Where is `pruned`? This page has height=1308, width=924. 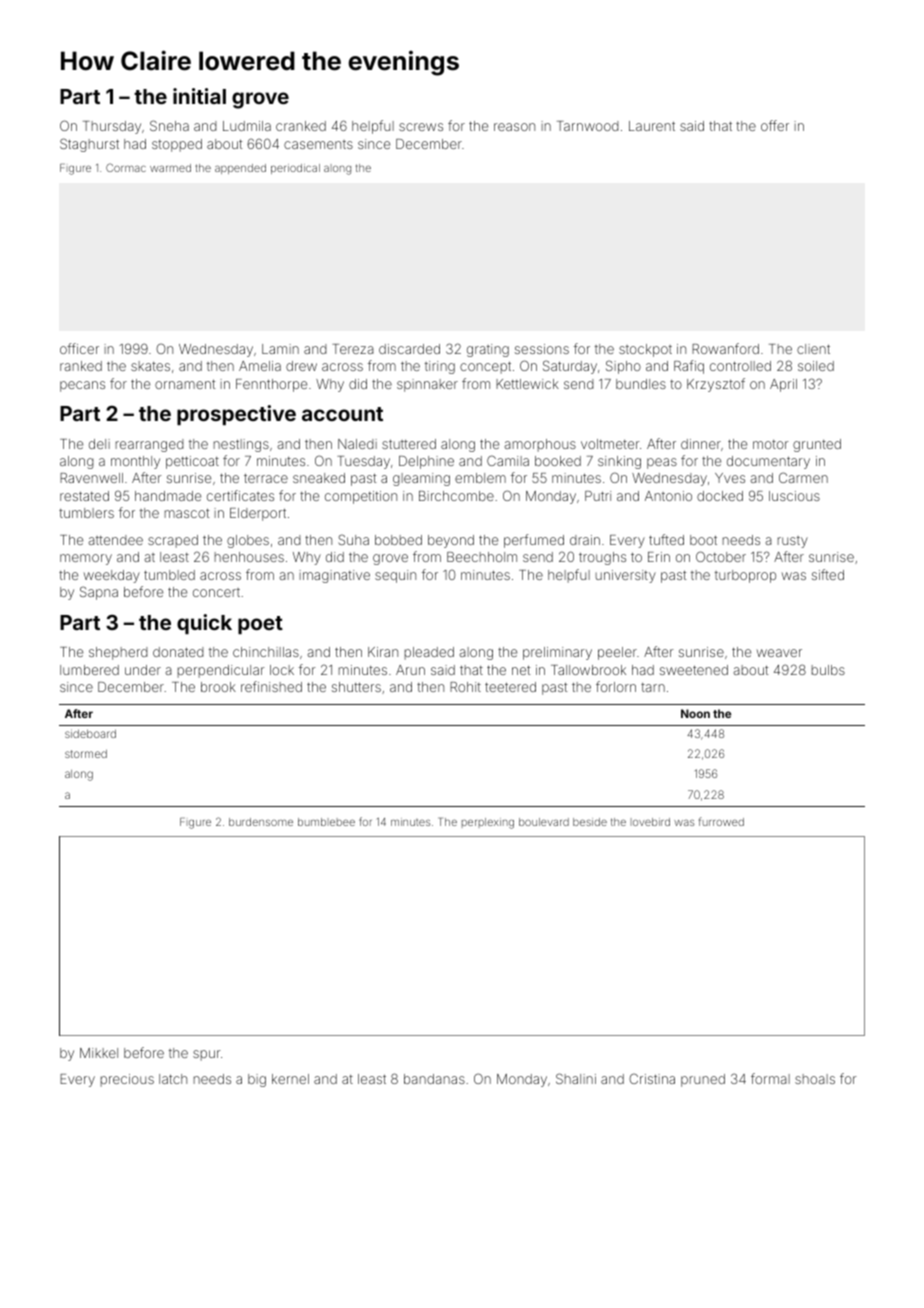 pruned is located at coordinates (703, 1080).
